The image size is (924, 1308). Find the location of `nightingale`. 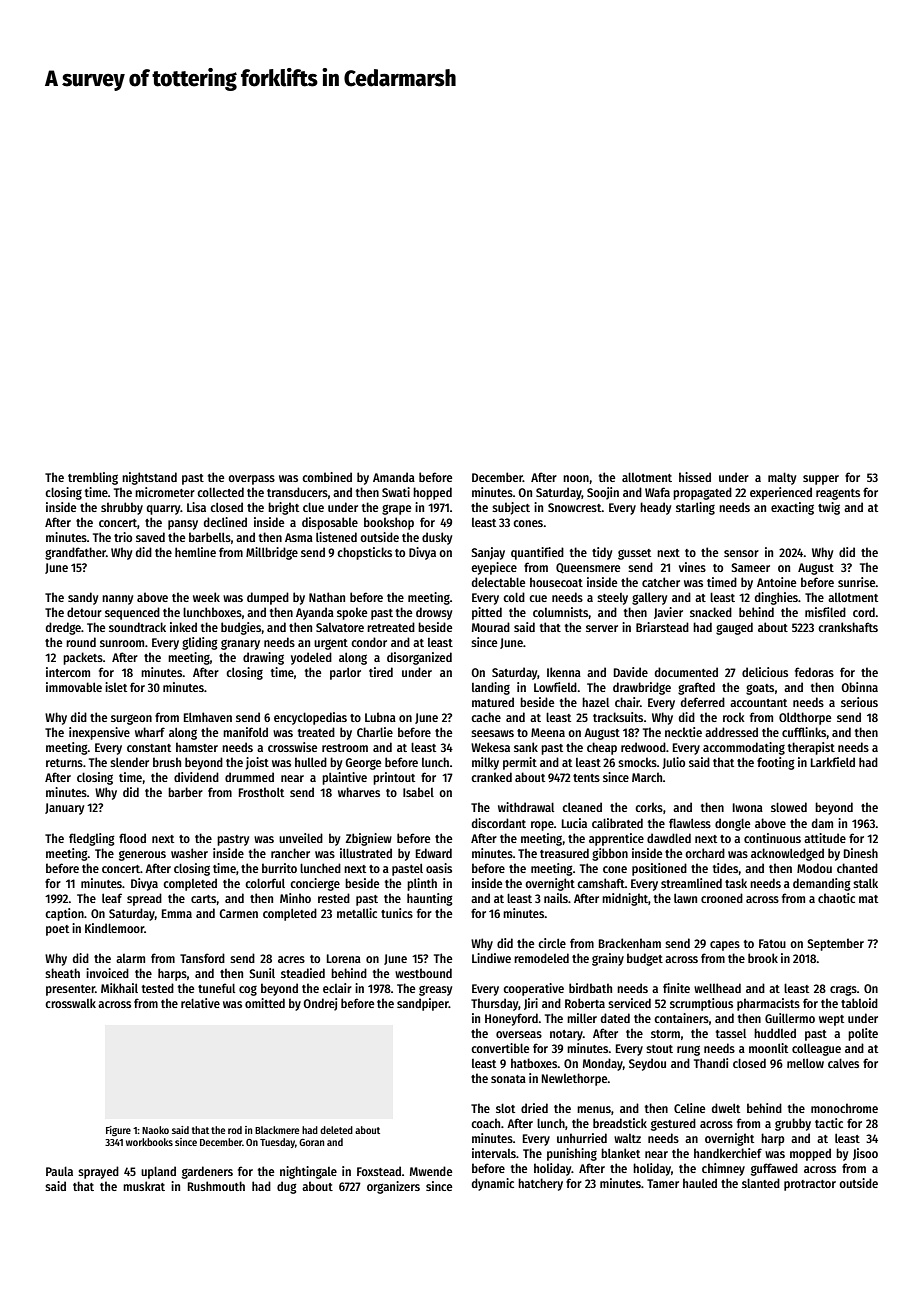

nightingale is located at coordinates (308, 1172).
